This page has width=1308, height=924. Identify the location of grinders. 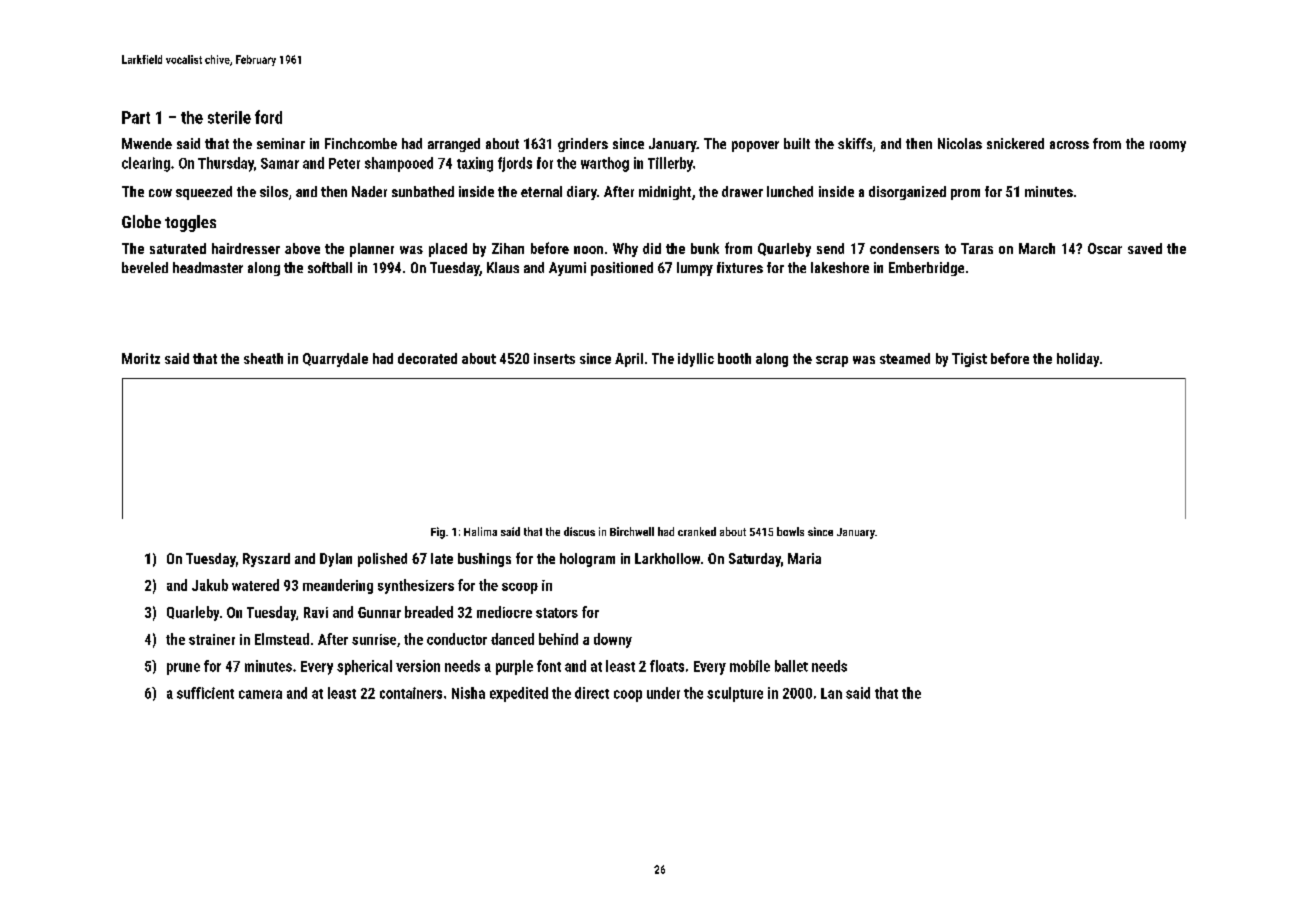
(583, 145).
